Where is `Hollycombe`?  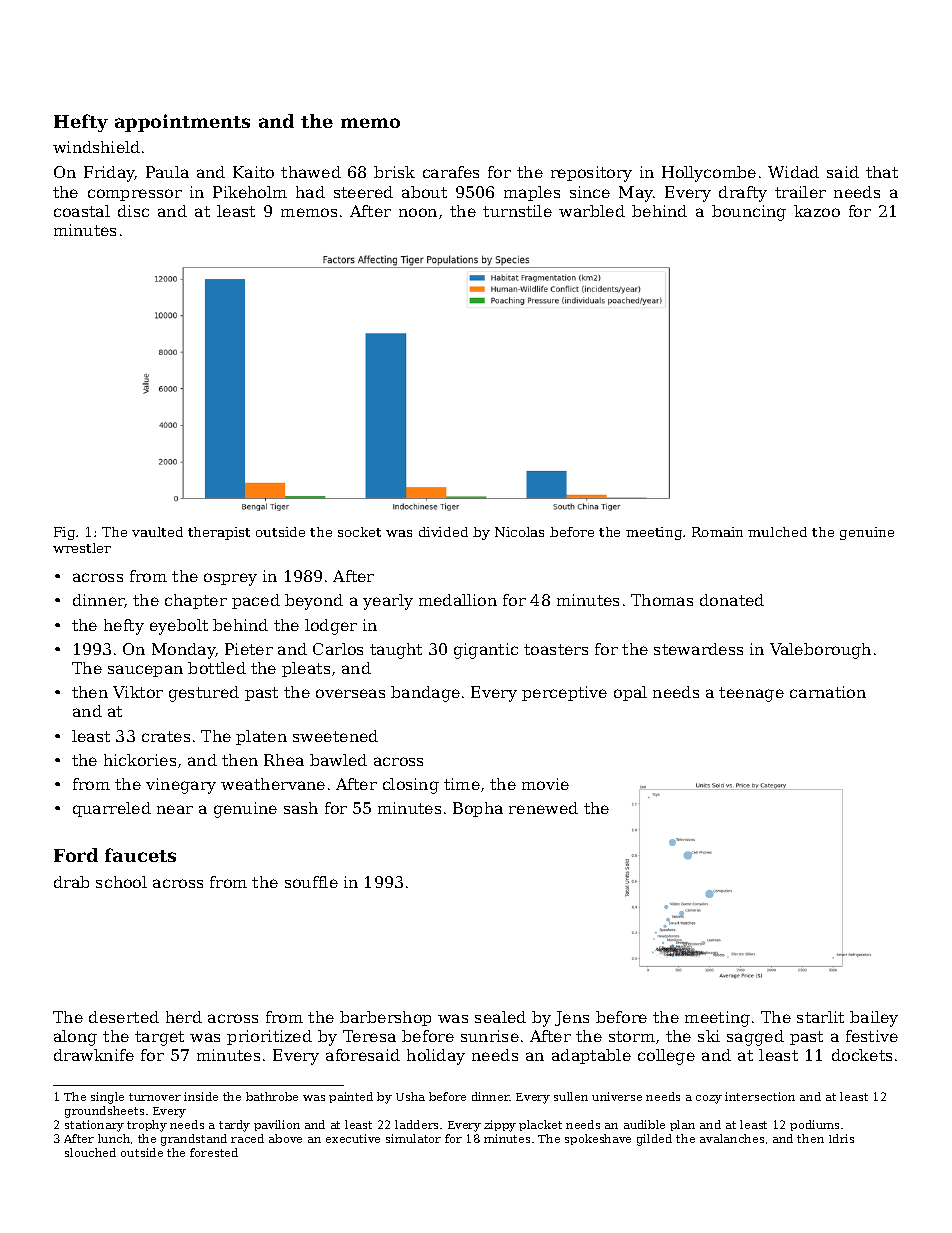 Hollycombe is located at coordinates (709, 174).
